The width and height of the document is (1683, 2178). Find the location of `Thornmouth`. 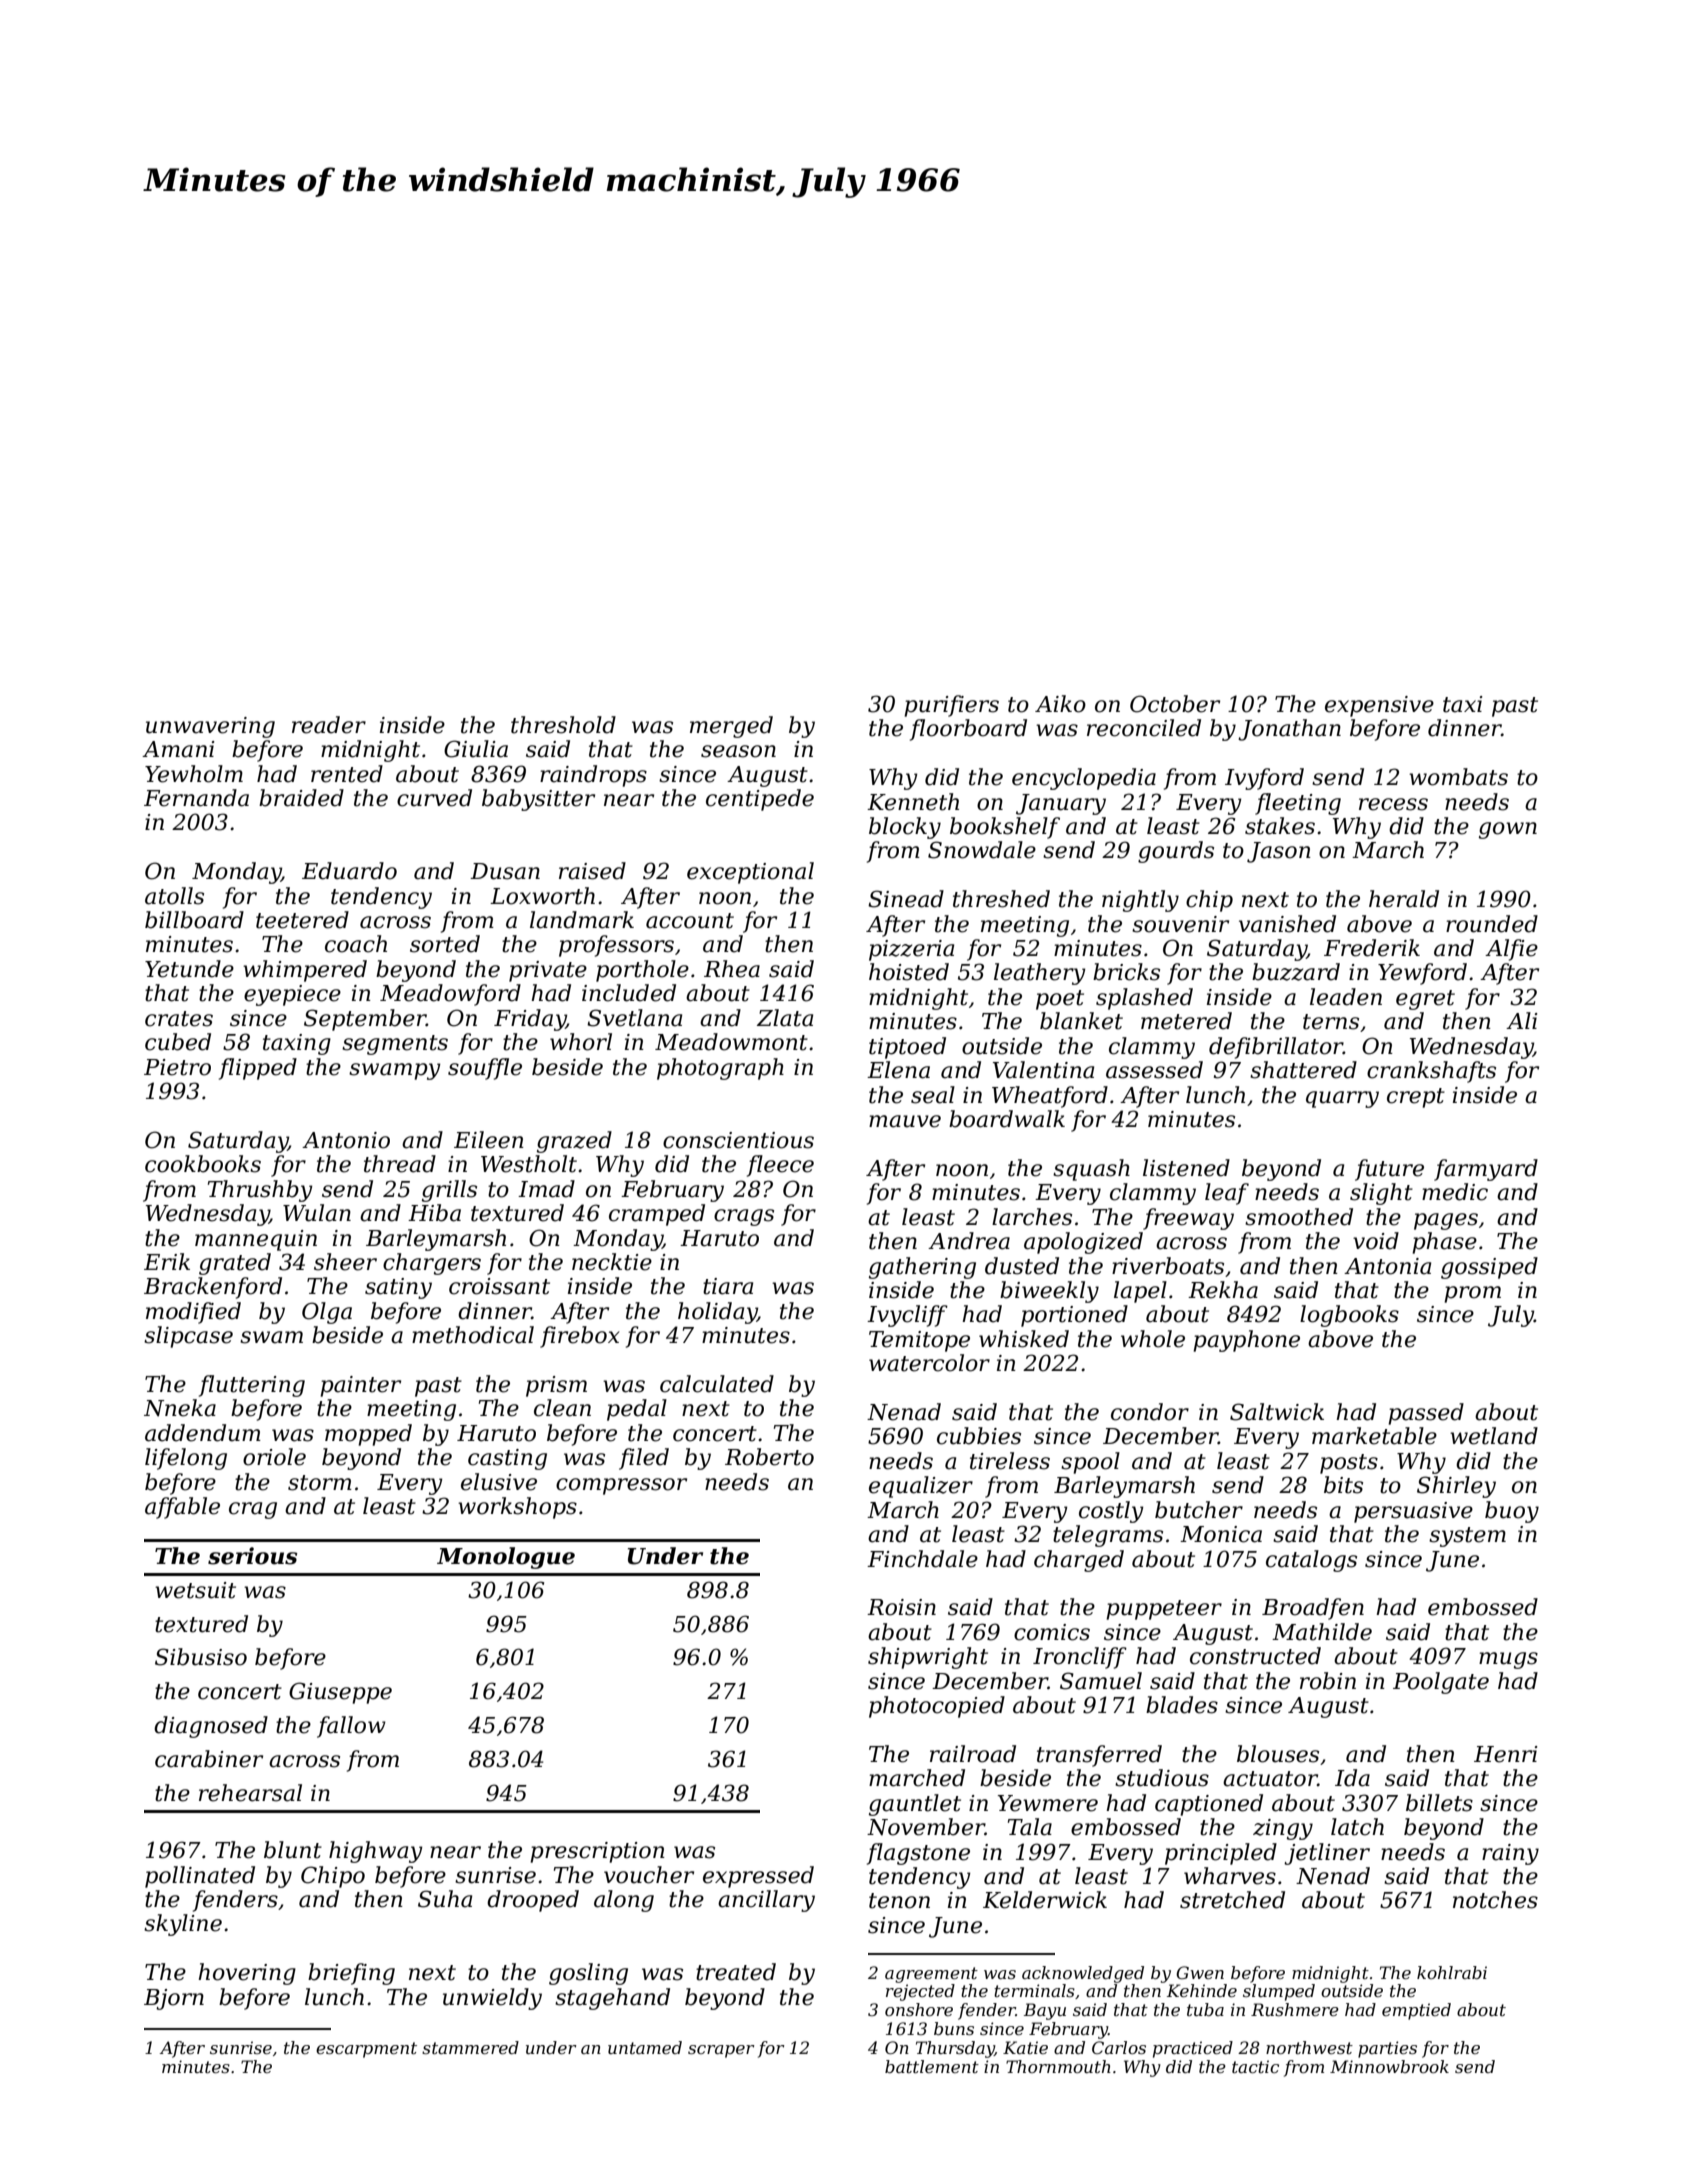

Thornmouth is located at coordinates (1058, 2066).
